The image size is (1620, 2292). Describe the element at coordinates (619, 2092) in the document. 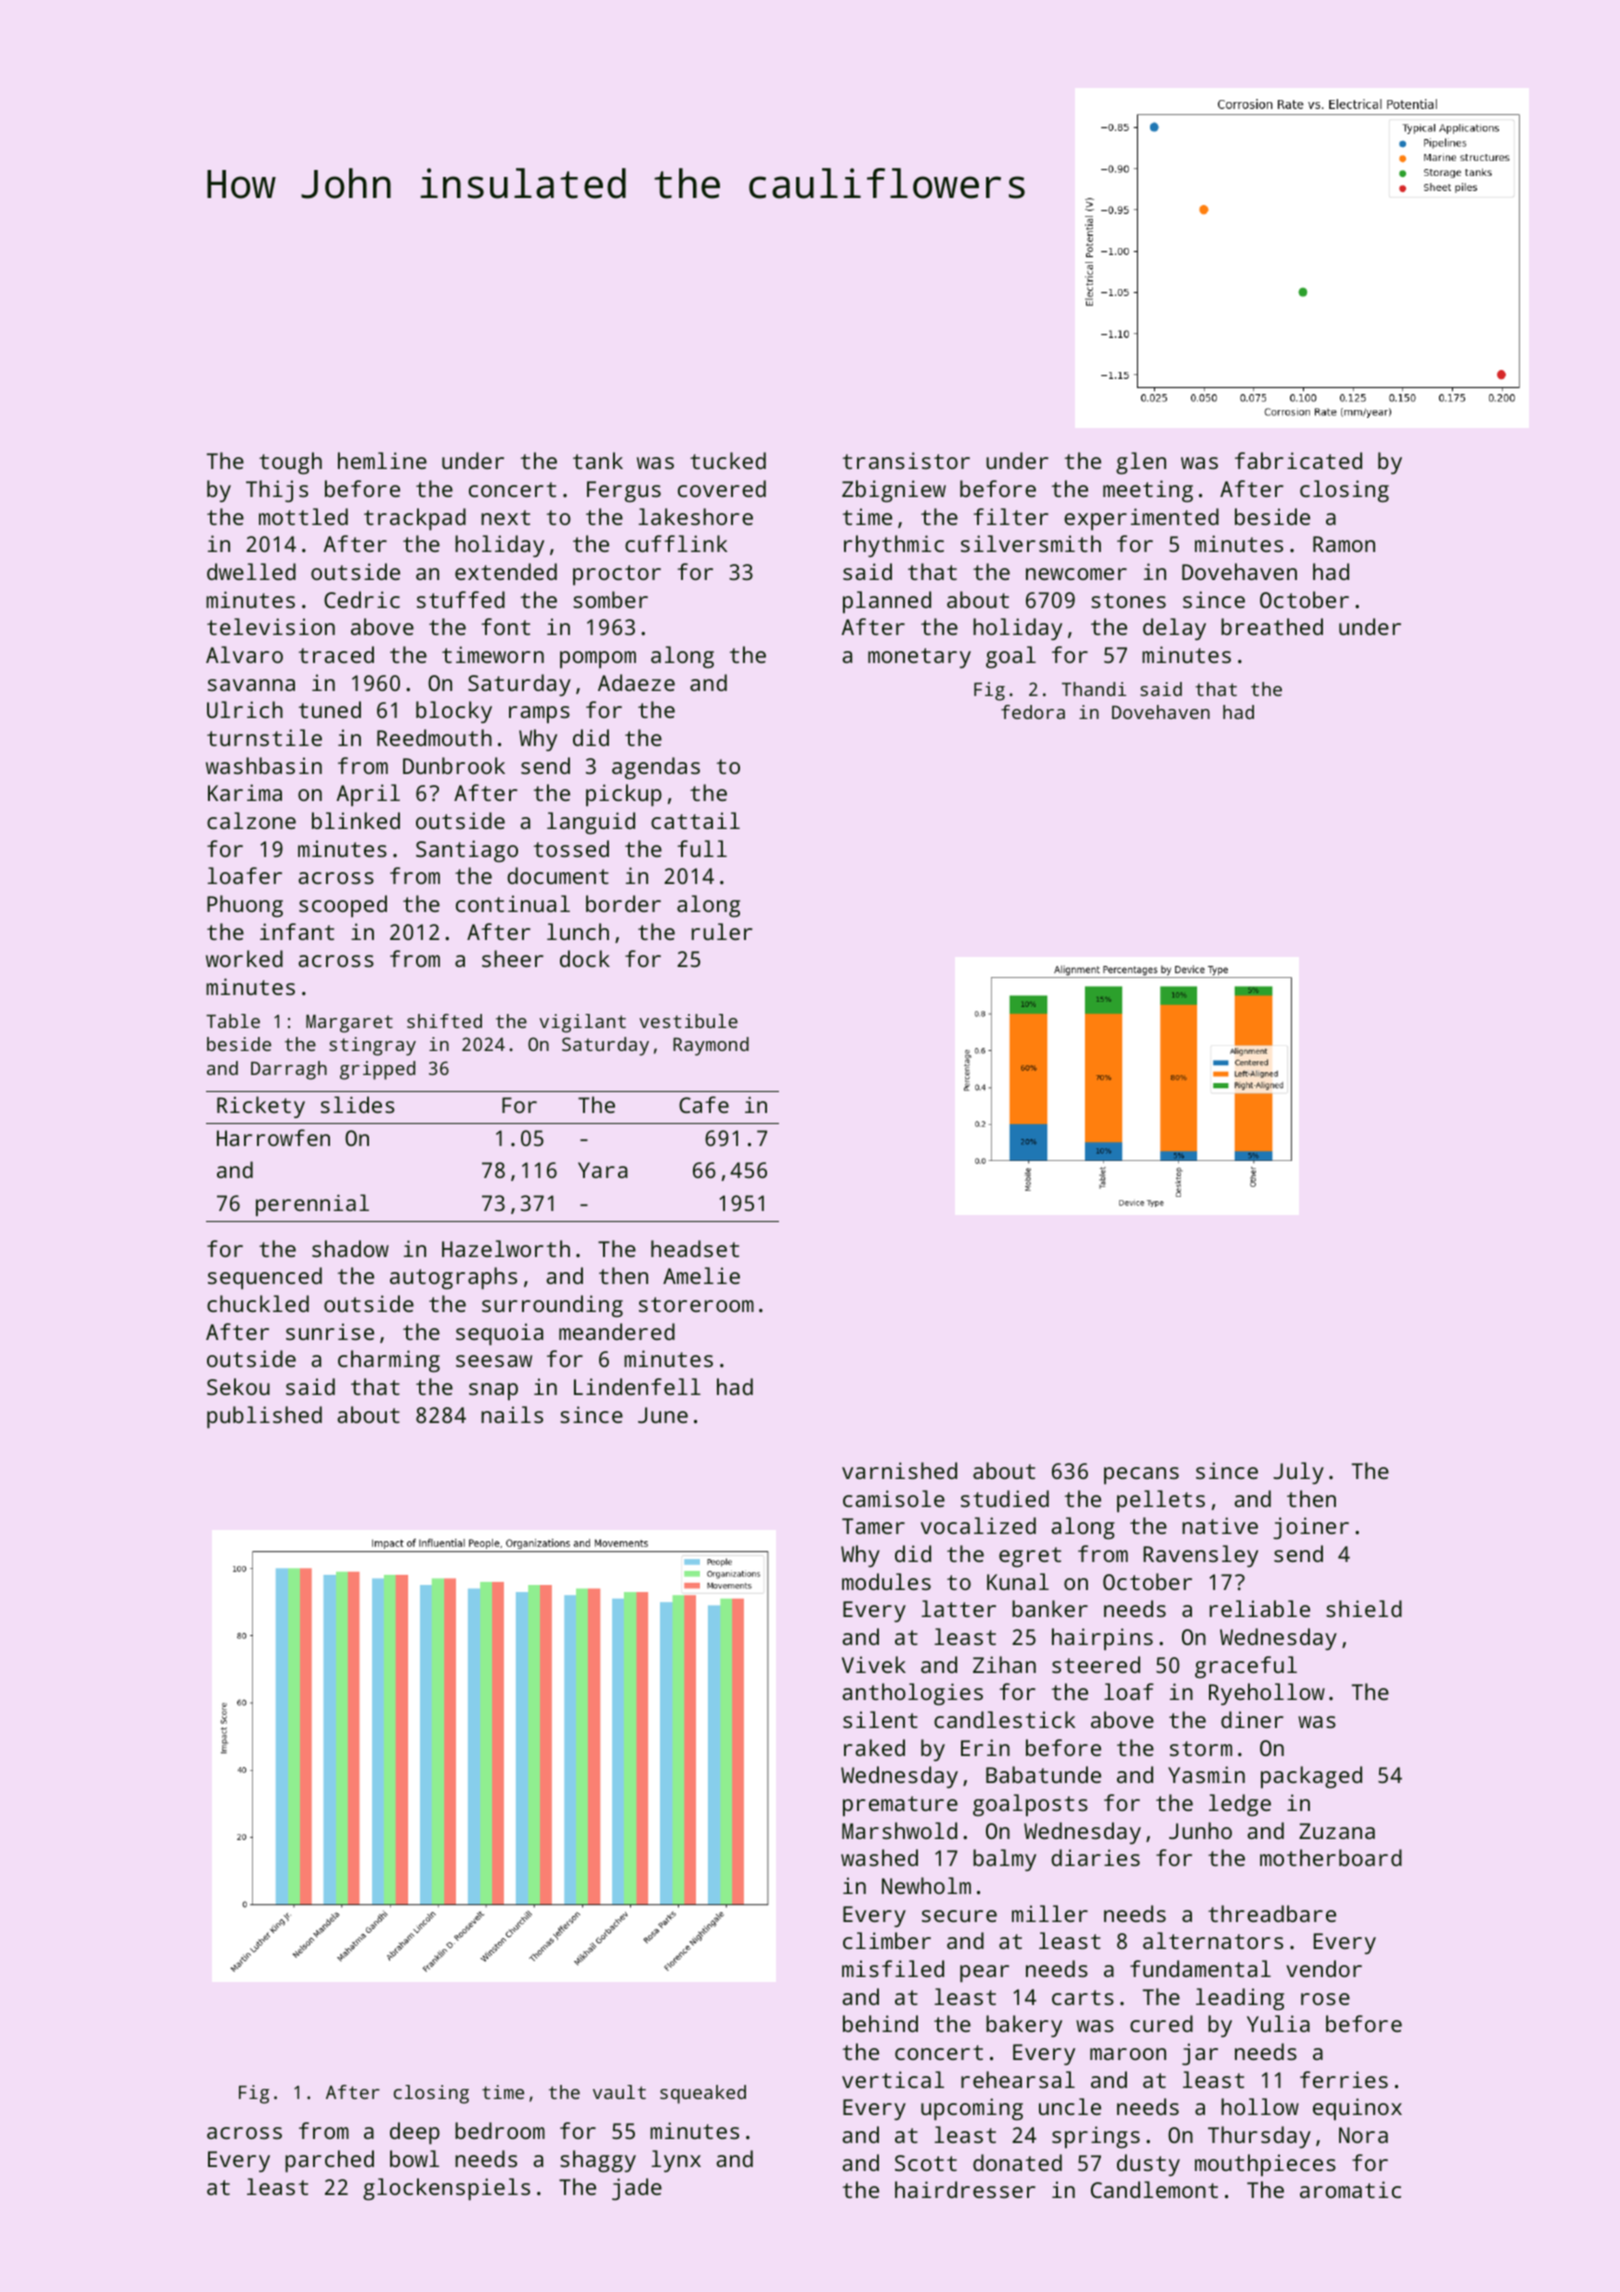

I see `vault` at that location.
